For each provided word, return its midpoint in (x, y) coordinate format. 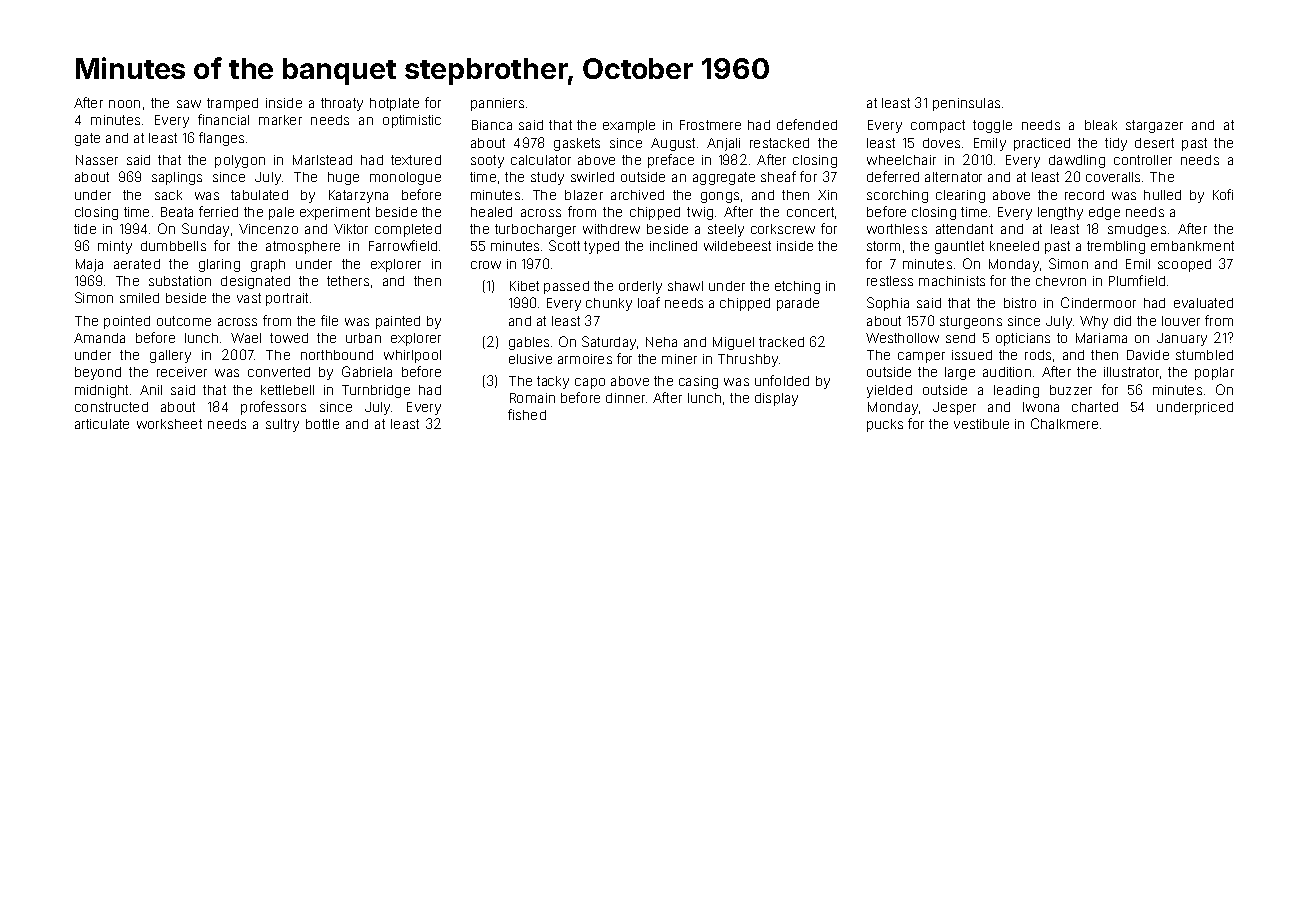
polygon (240, 161)
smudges (1137, 230)
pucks (885, 425)
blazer (584, 195)
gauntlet (959, 247)
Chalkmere (1064, 423)
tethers (348, 281)
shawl (685, 286)
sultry (282, 425)
